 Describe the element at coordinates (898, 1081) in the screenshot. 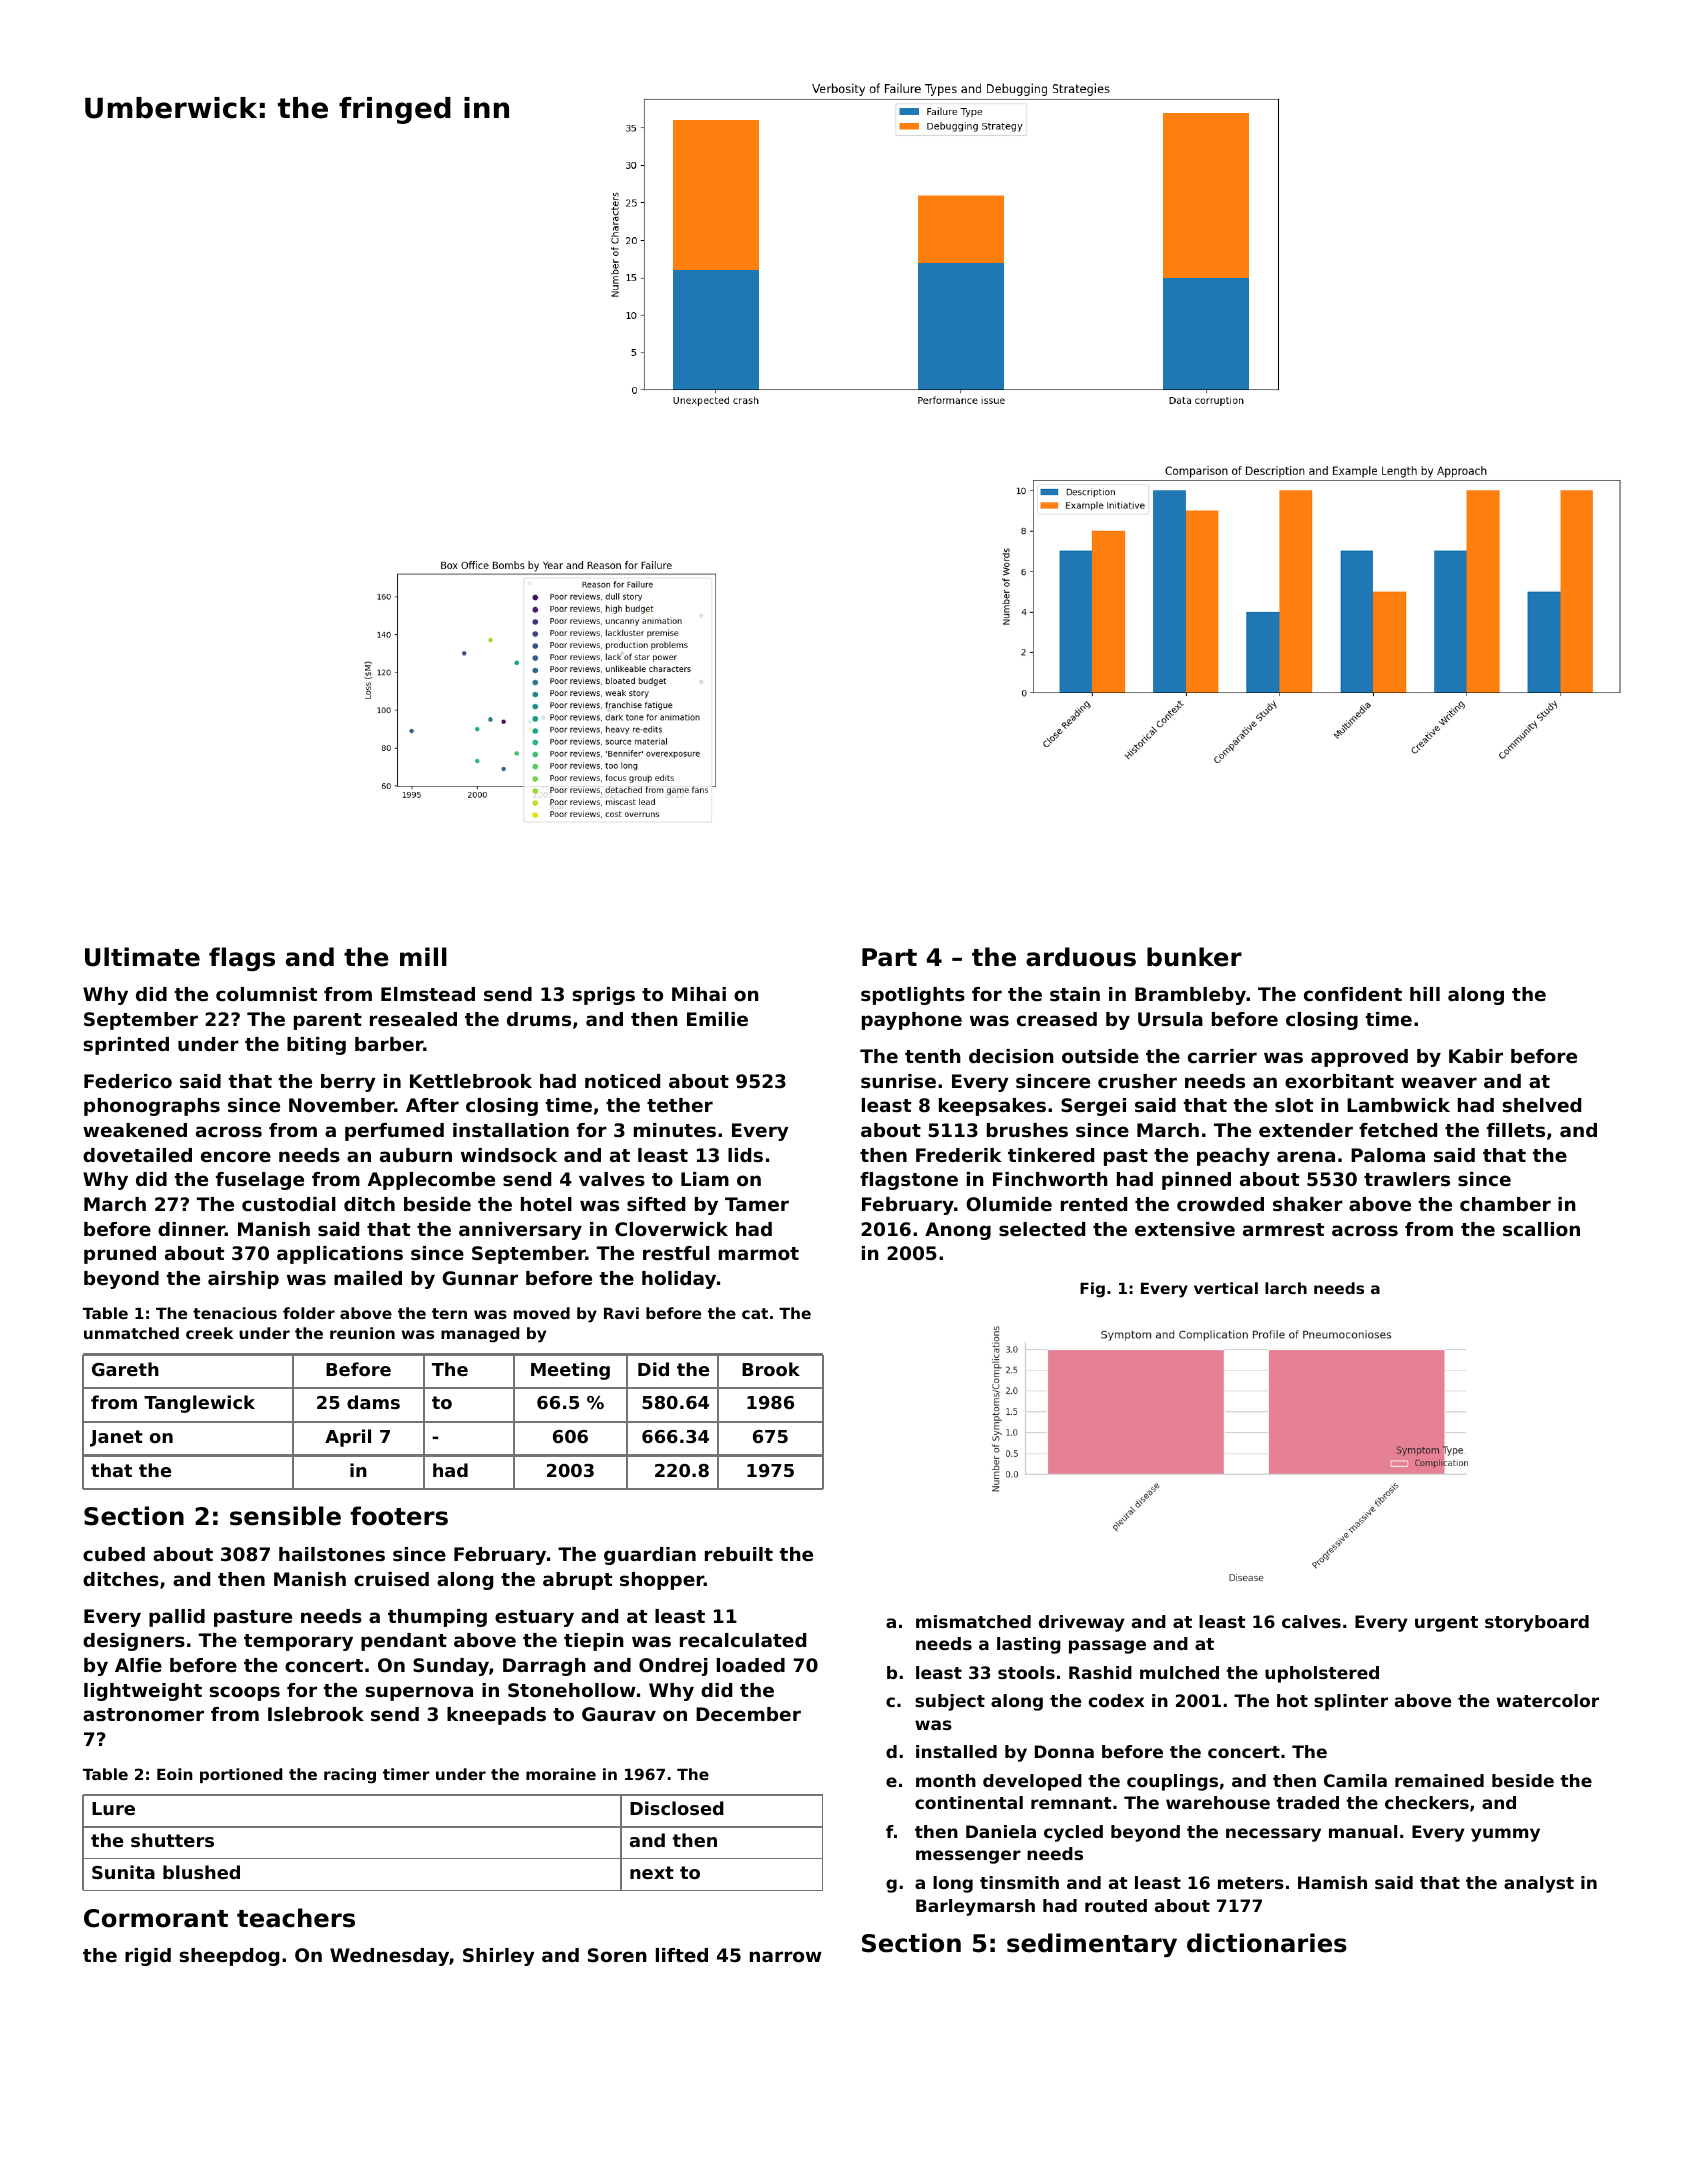

I see `sunrise` at that location.
